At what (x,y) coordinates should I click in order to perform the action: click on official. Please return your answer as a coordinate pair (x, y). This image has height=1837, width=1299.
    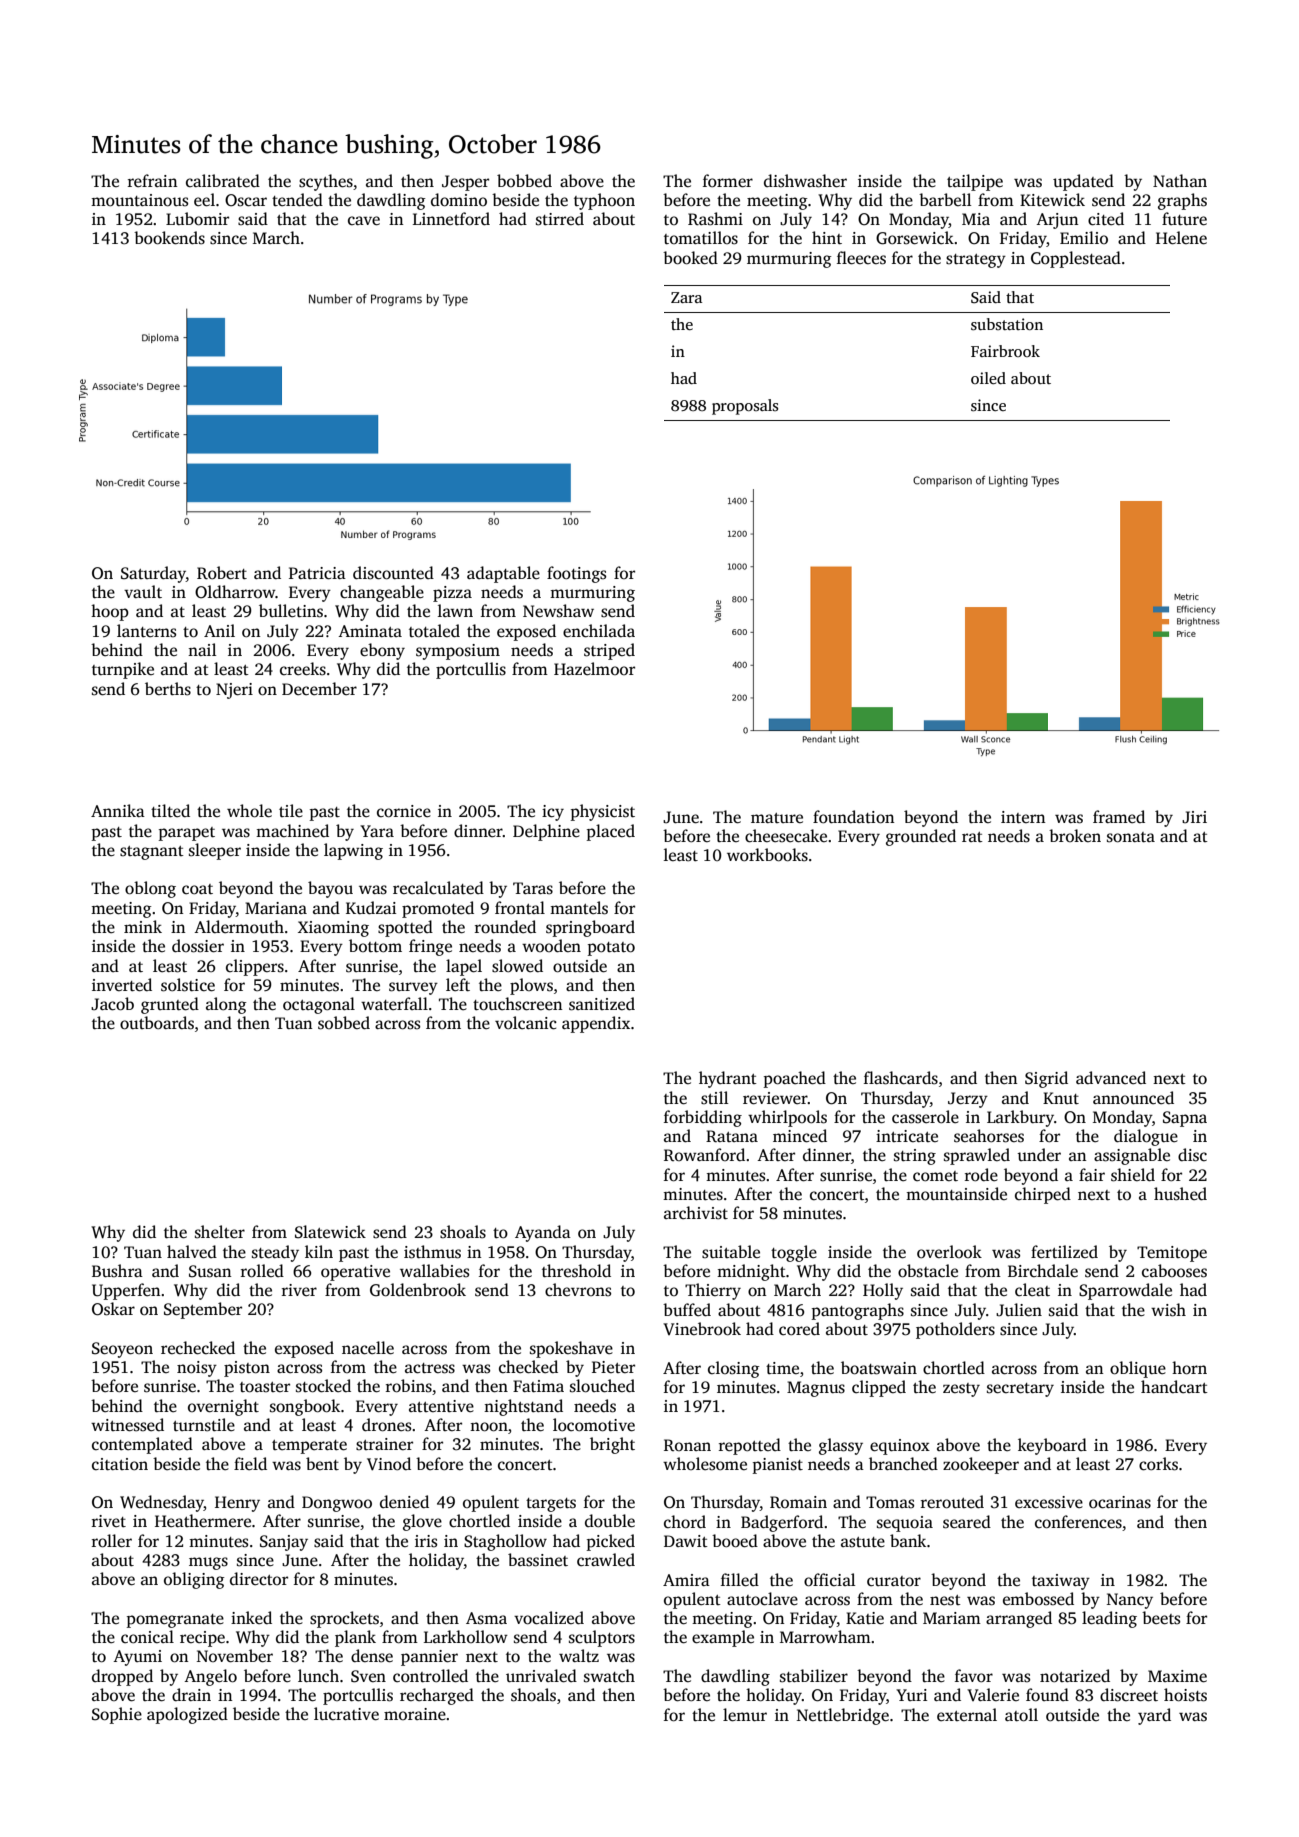
    Looking at the image, I should click on (829, 1580).
